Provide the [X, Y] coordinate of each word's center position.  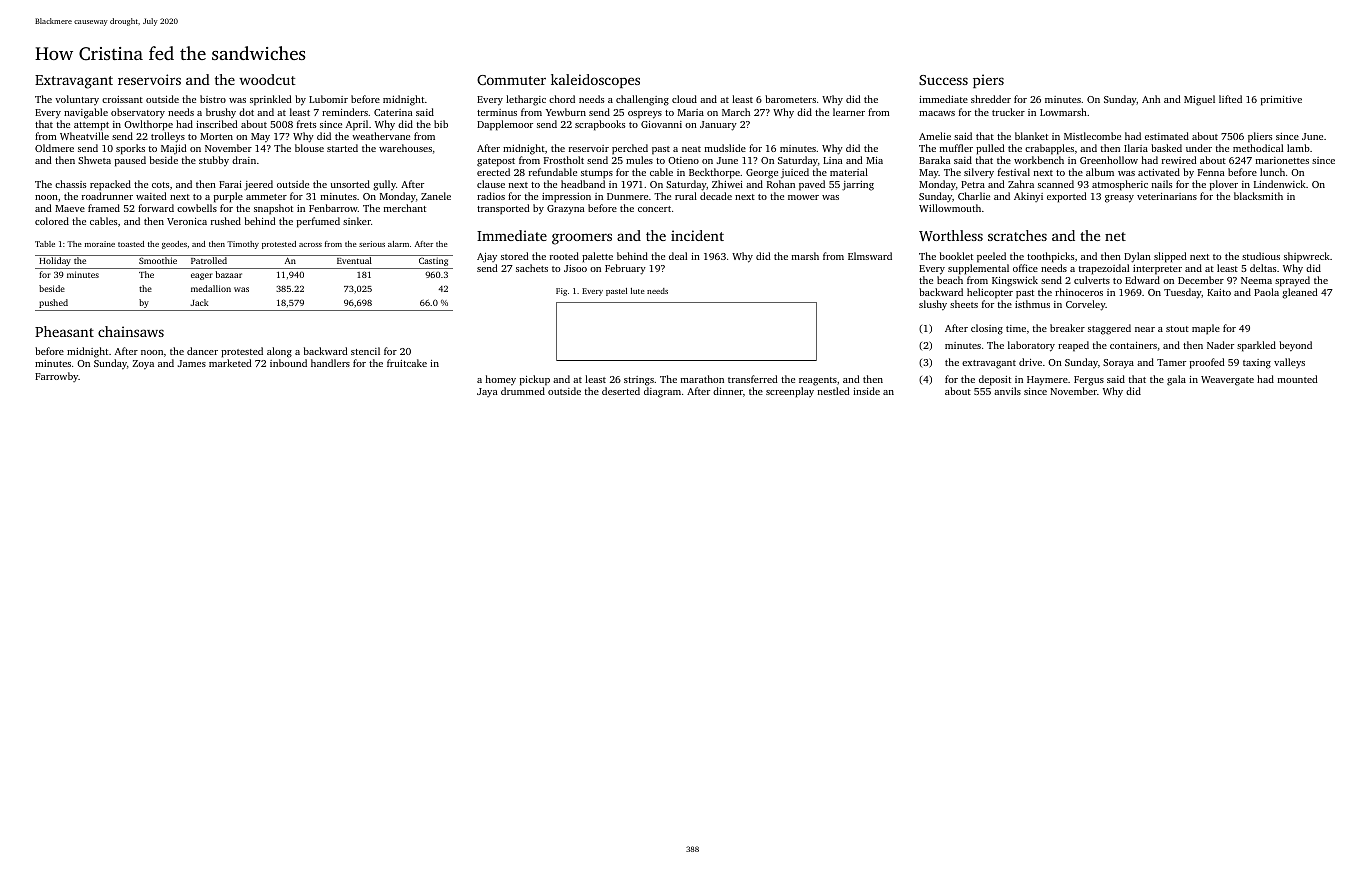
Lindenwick [1280, 184]
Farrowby [56, 377]
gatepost [496, 162]
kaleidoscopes [595, 81]
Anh [1151, 99]
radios [491, 196]
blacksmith [1258, 196]
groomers [582, 239]
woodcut [267, 79]
